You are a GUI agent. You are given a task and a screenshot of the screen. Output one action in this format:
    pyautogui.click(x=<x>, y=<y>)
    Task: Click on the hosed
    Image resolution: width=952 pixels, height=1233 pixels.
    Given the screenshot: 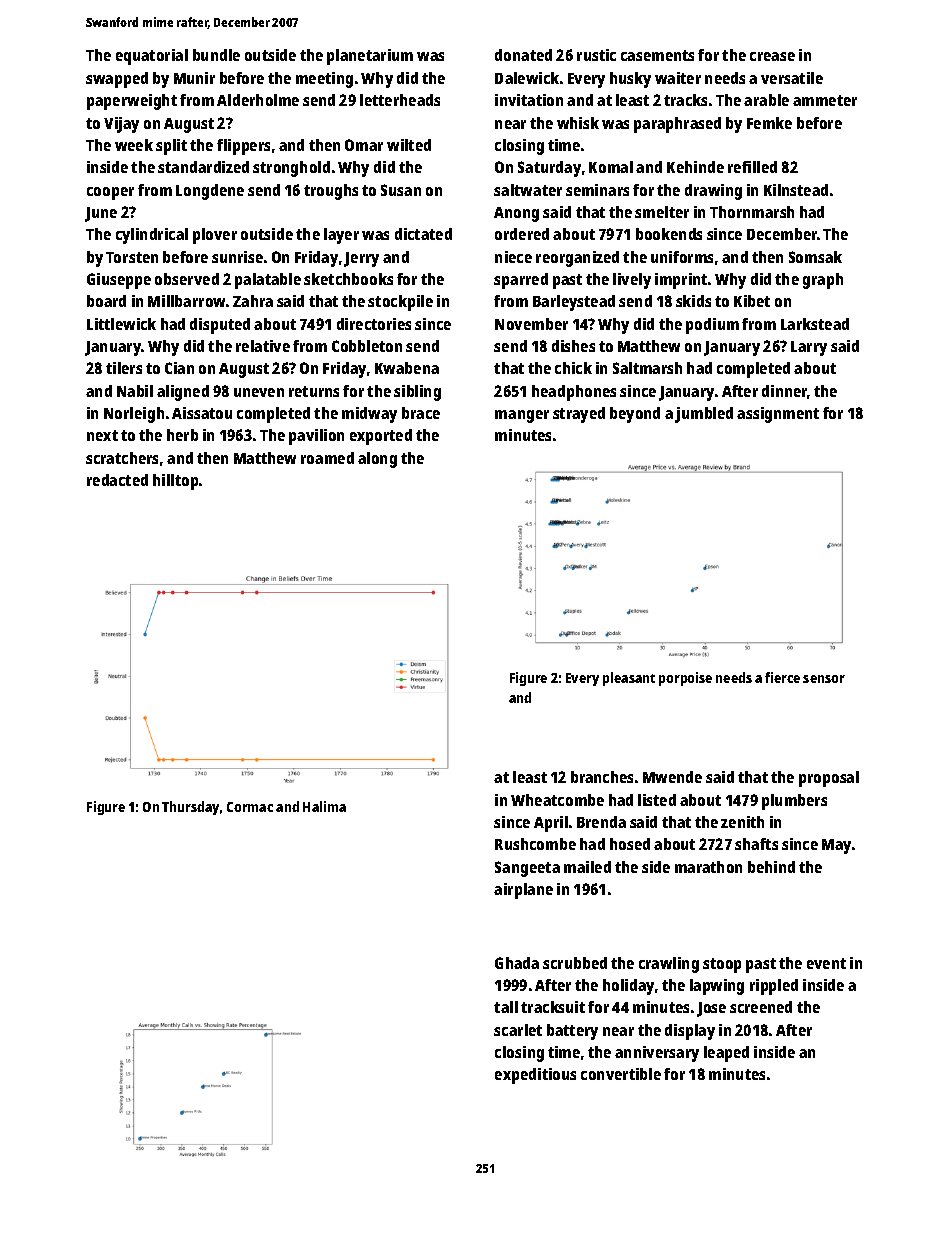 What is the action you would take?
    pyautogui.click(x=630, y=844)
